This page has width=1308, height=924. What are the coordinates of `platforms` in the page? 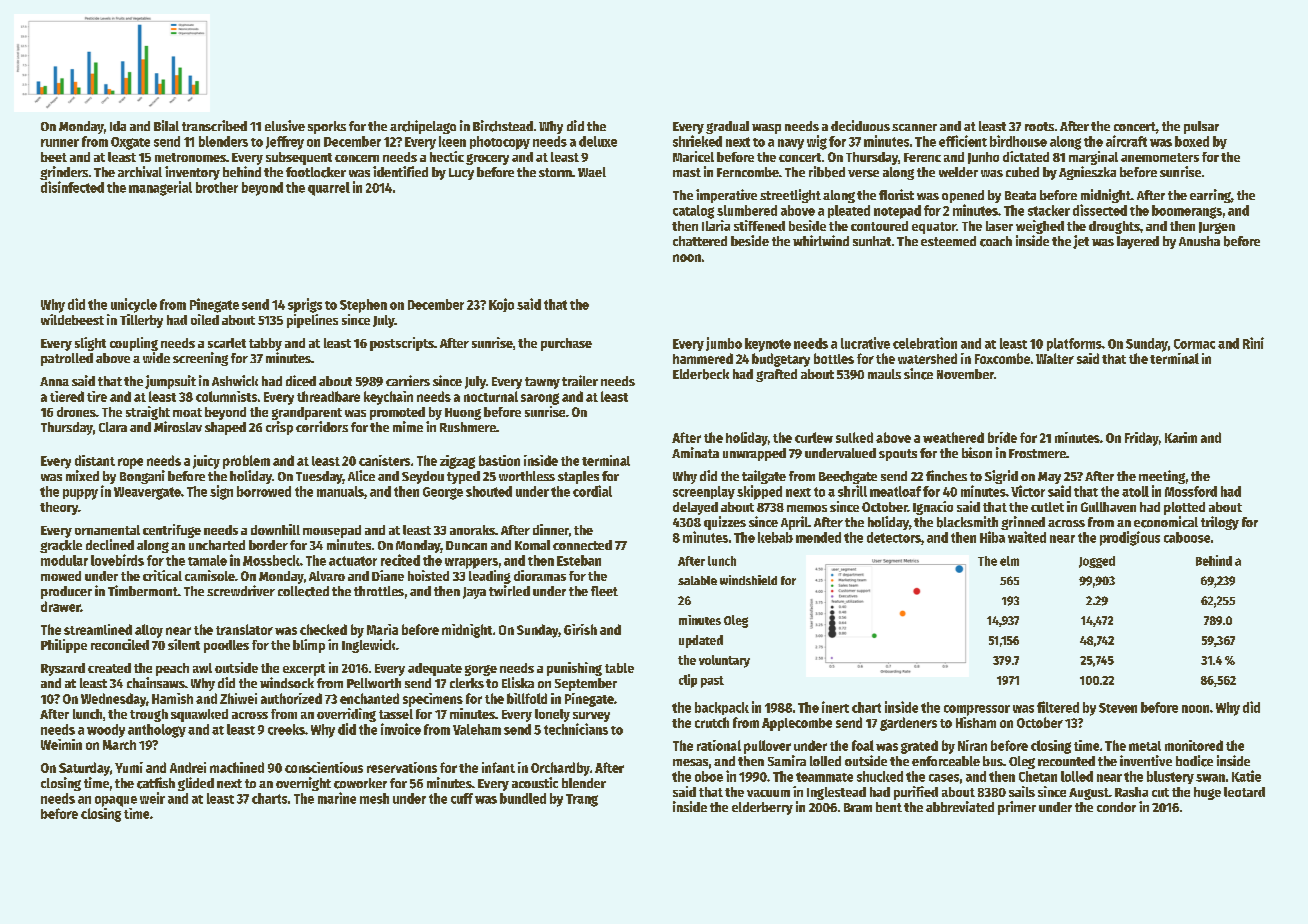 It's located at (1074, 344).
